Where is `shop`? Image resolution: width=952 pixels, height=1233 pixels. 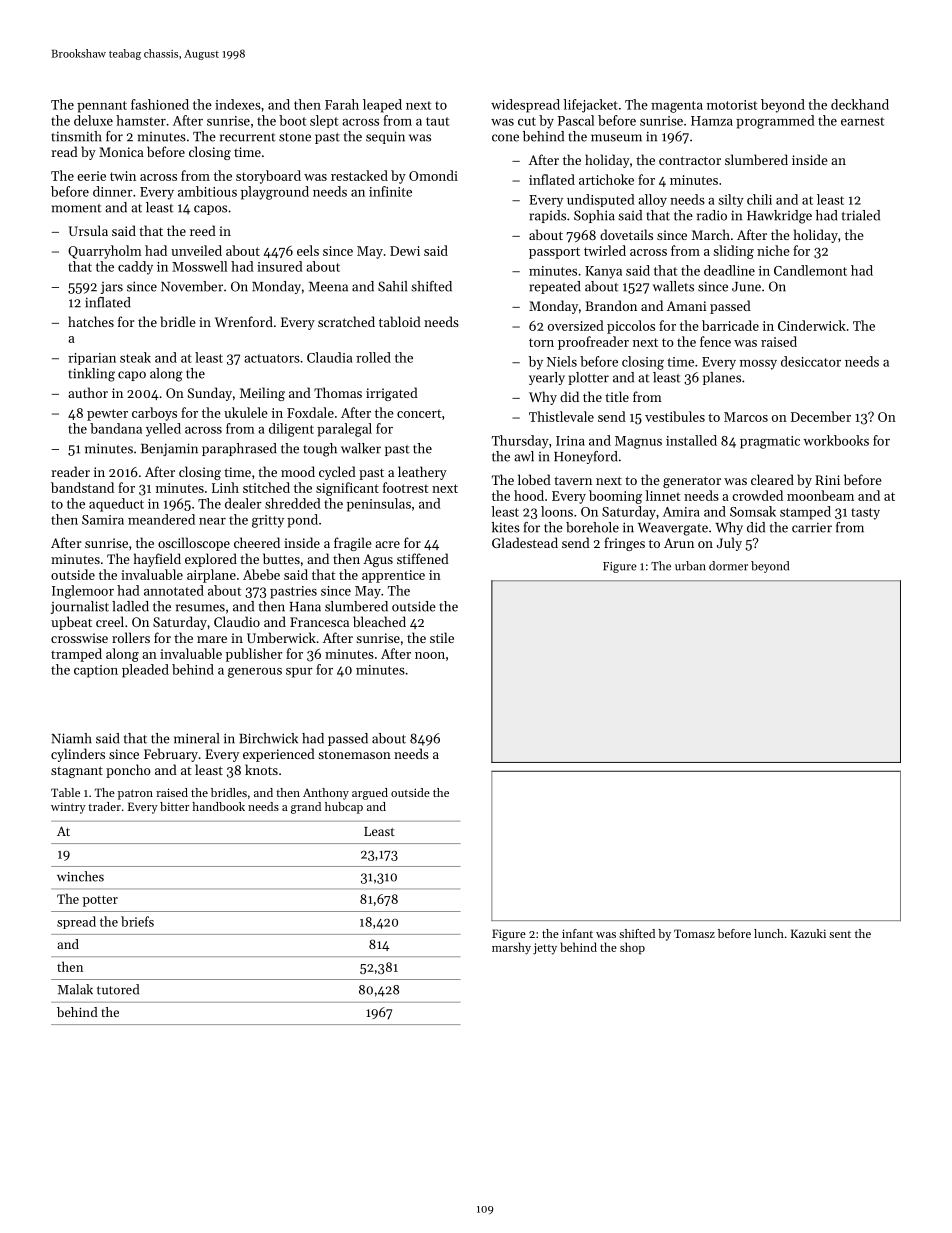
shop is located at coordinates (632, 948).
